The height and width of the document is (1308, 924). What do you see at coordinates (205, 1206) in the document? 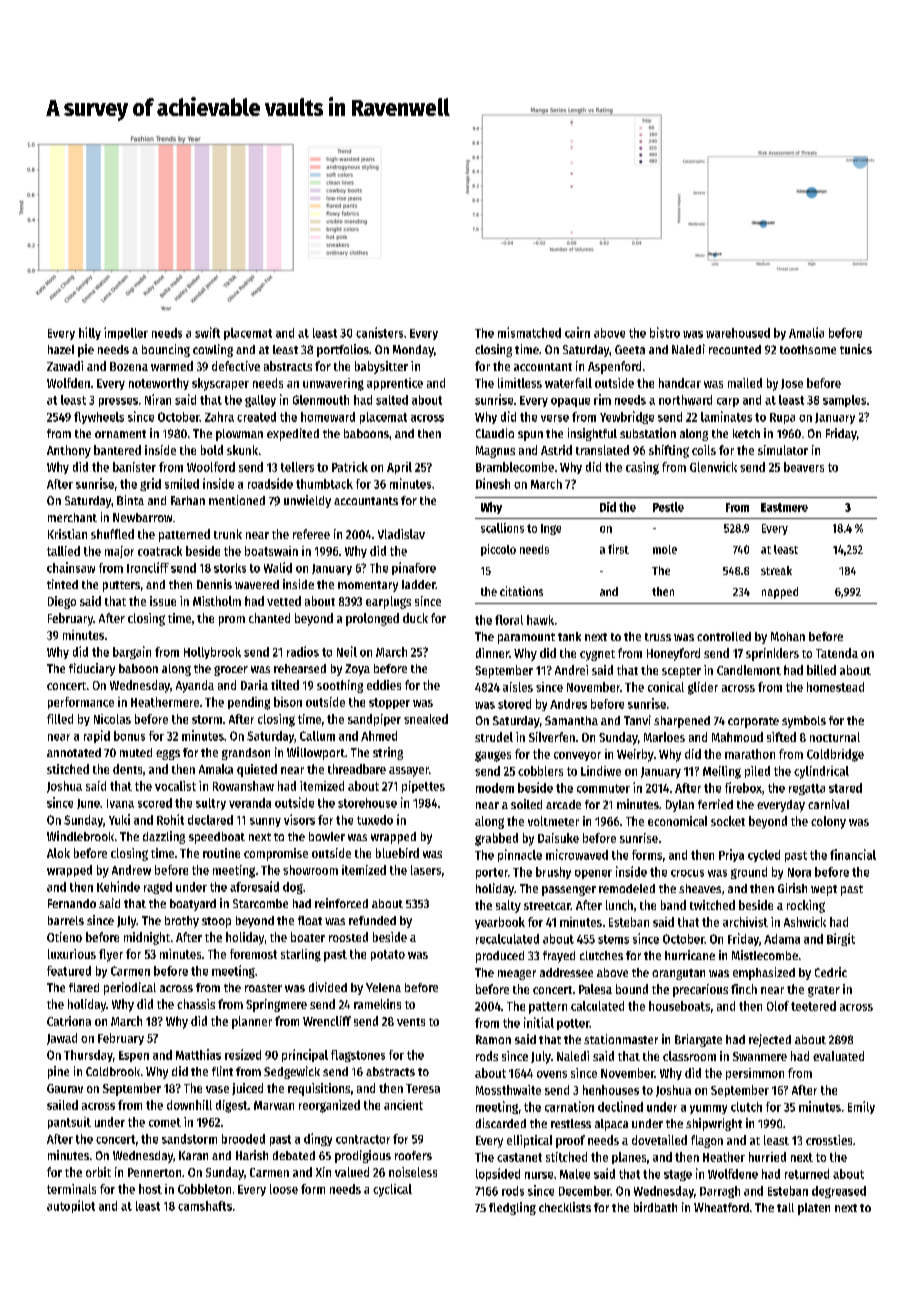
I see `camshafts` at bounding box center [205, 1206].
